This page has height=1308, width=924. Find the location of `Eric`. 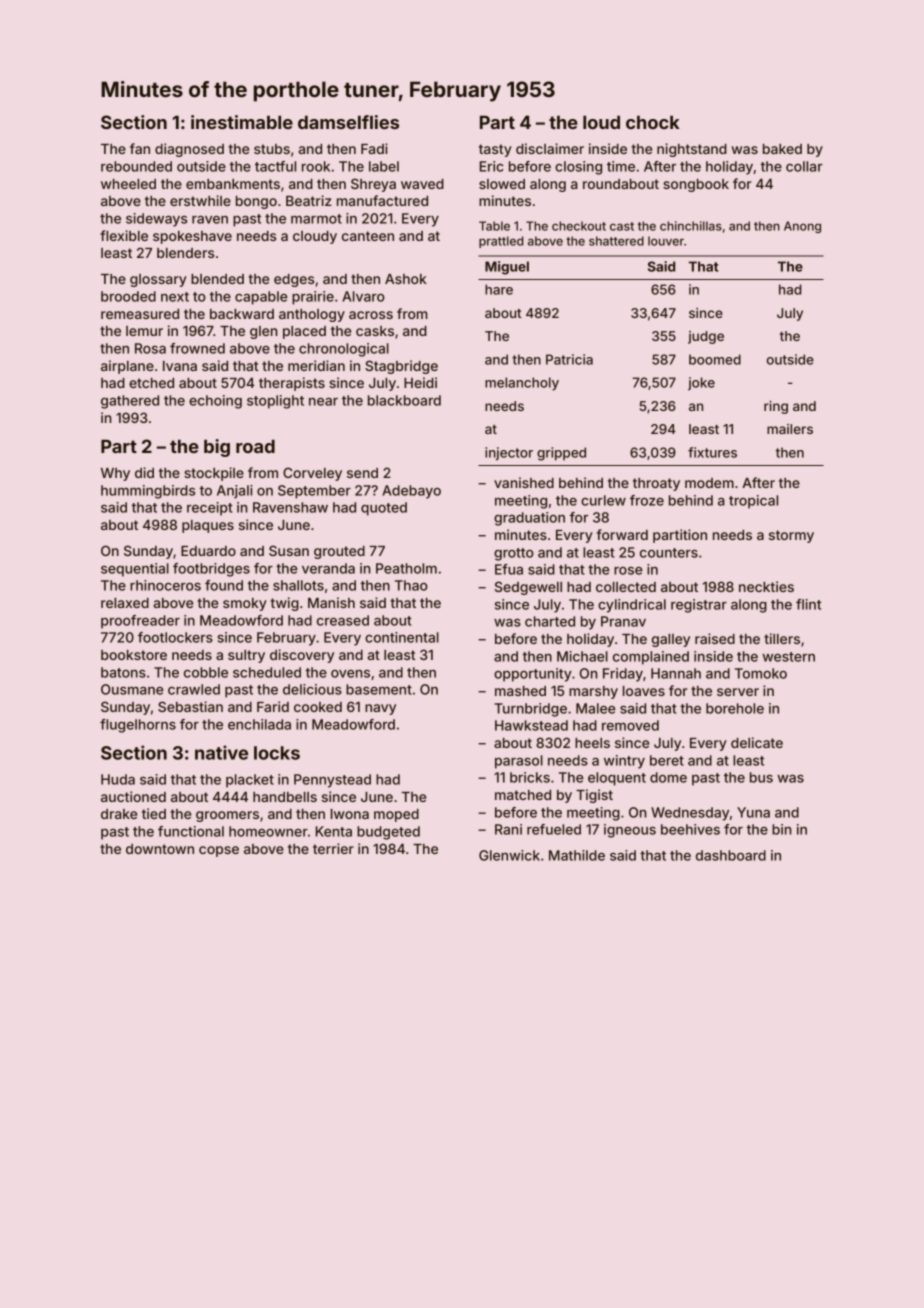

Eric is located at coordinates (491, 166).
